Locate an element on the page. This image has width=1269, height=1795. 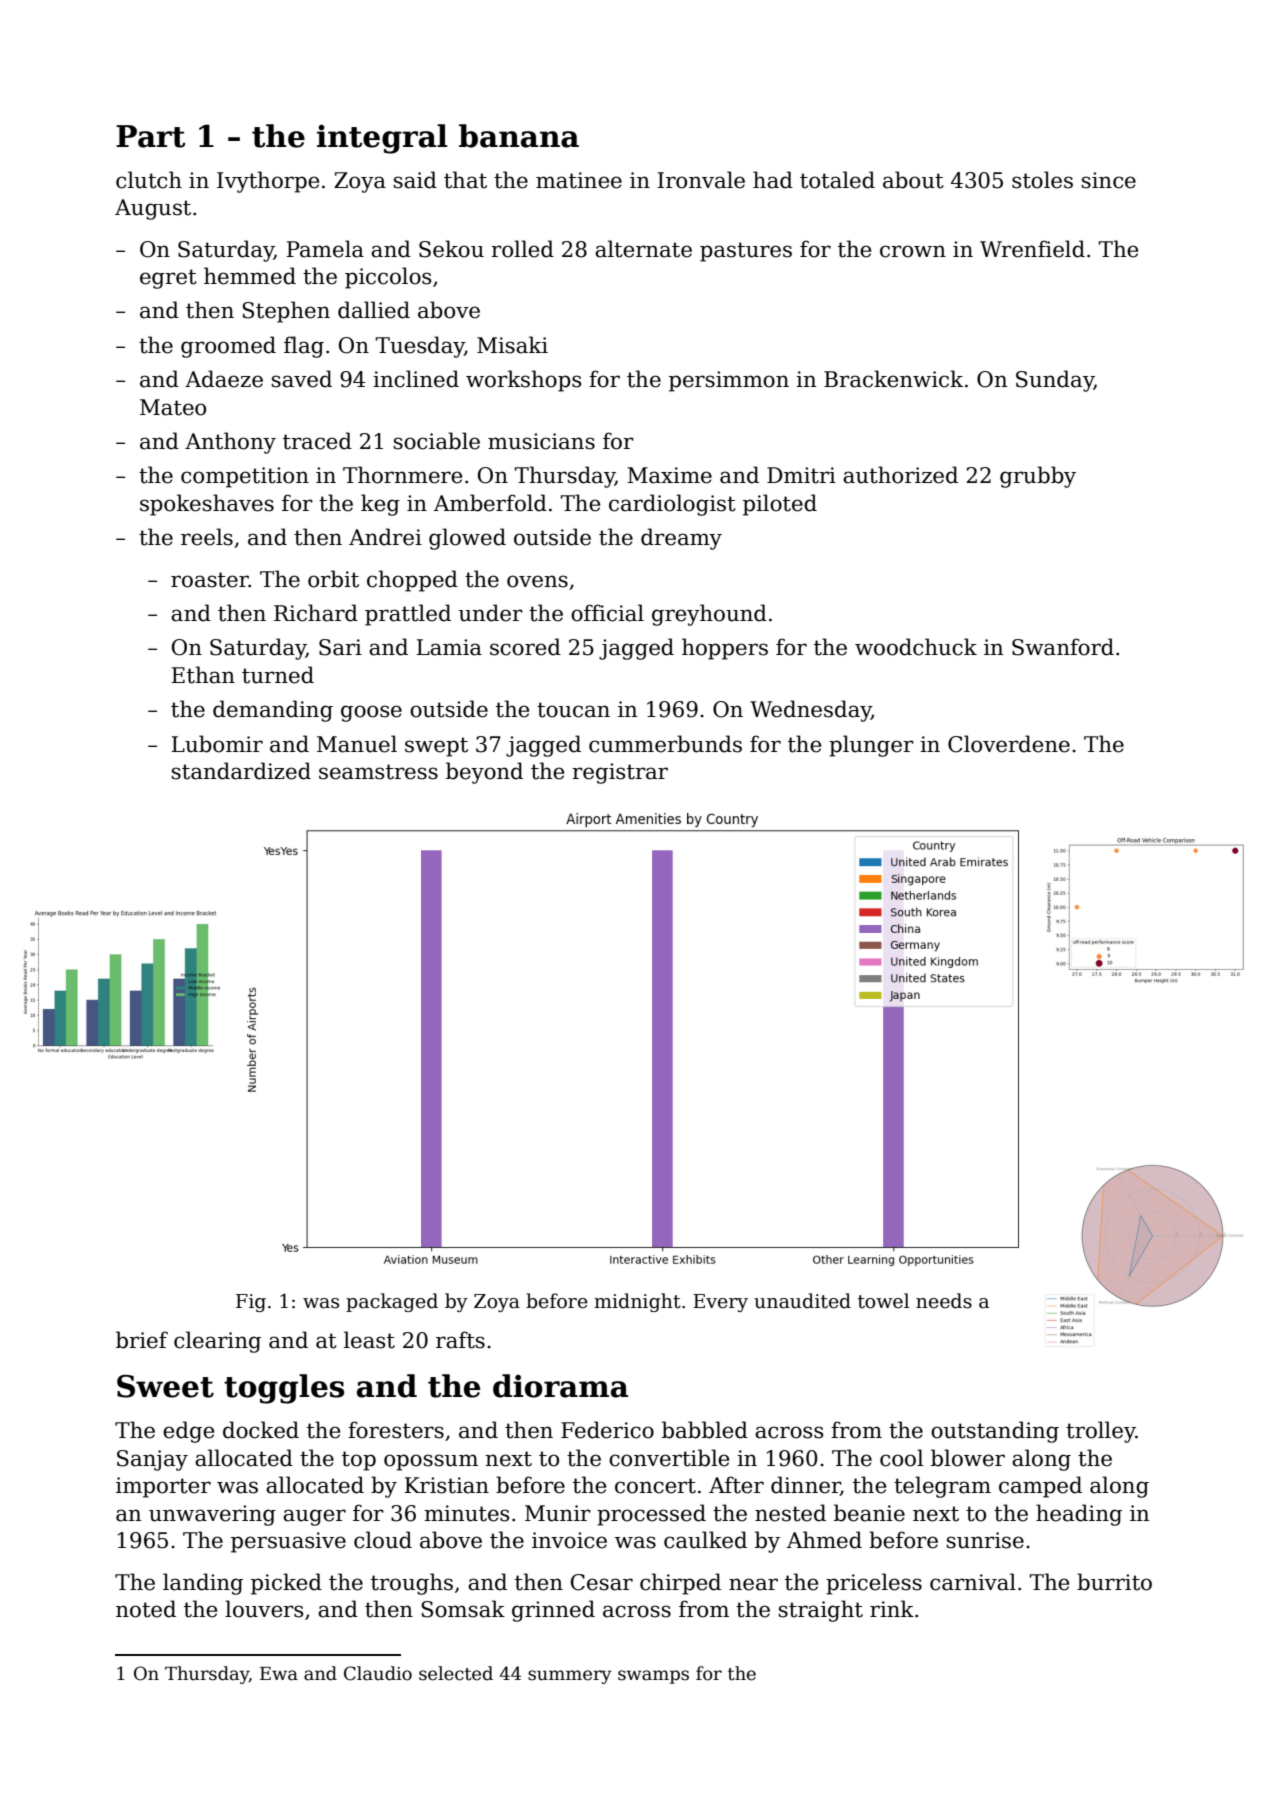
Ewa is located at coordinates (279, 1674).
